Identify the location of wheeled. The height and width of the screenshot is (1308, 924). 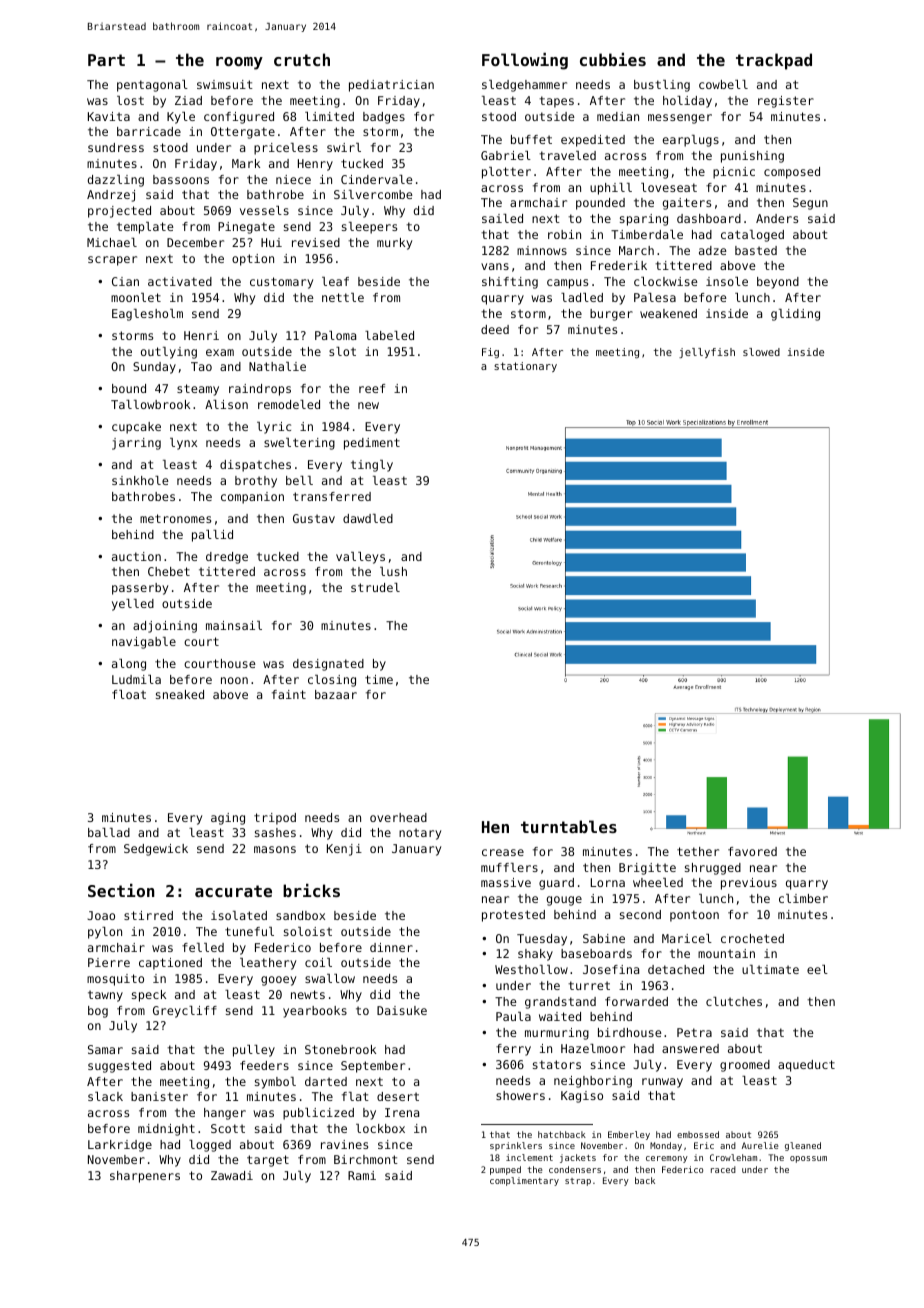
(658, 882).
